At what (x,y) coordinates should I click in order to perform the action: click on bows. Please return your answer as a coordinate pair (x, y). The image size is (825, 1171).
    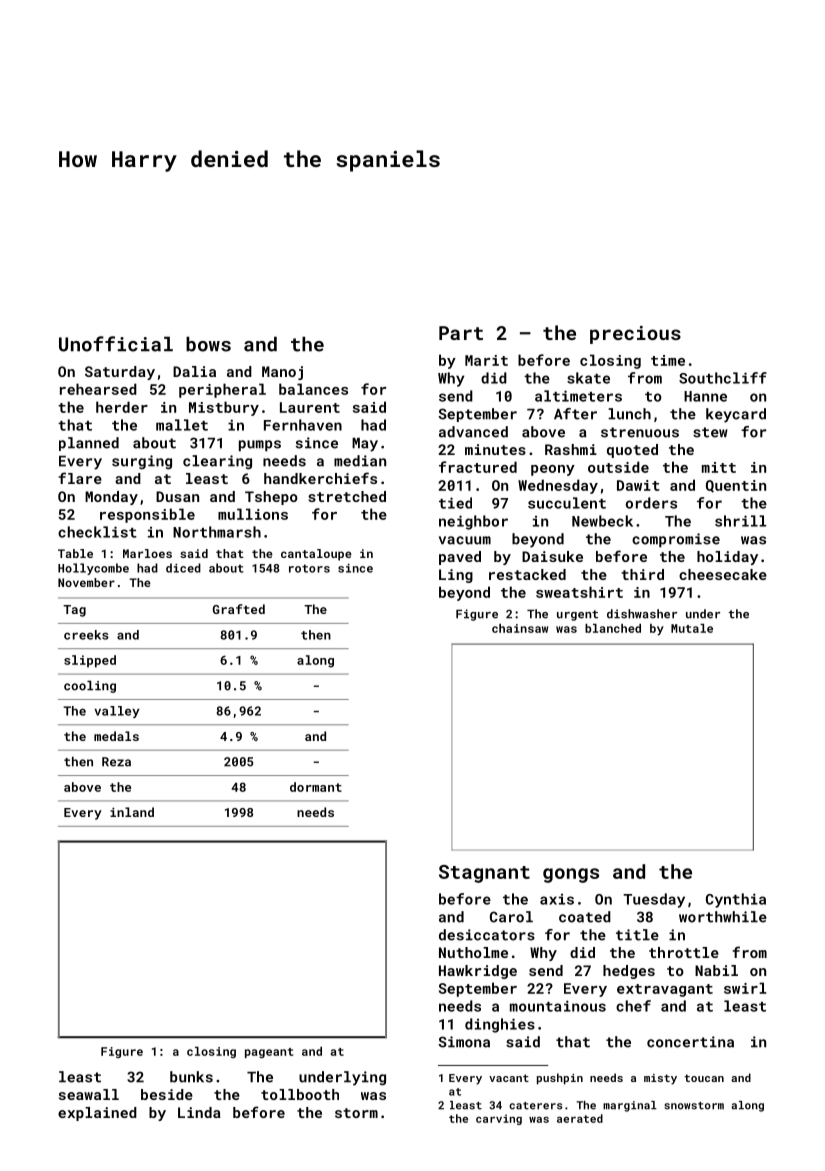
    Looking at the image, I should click on (208, 344).
